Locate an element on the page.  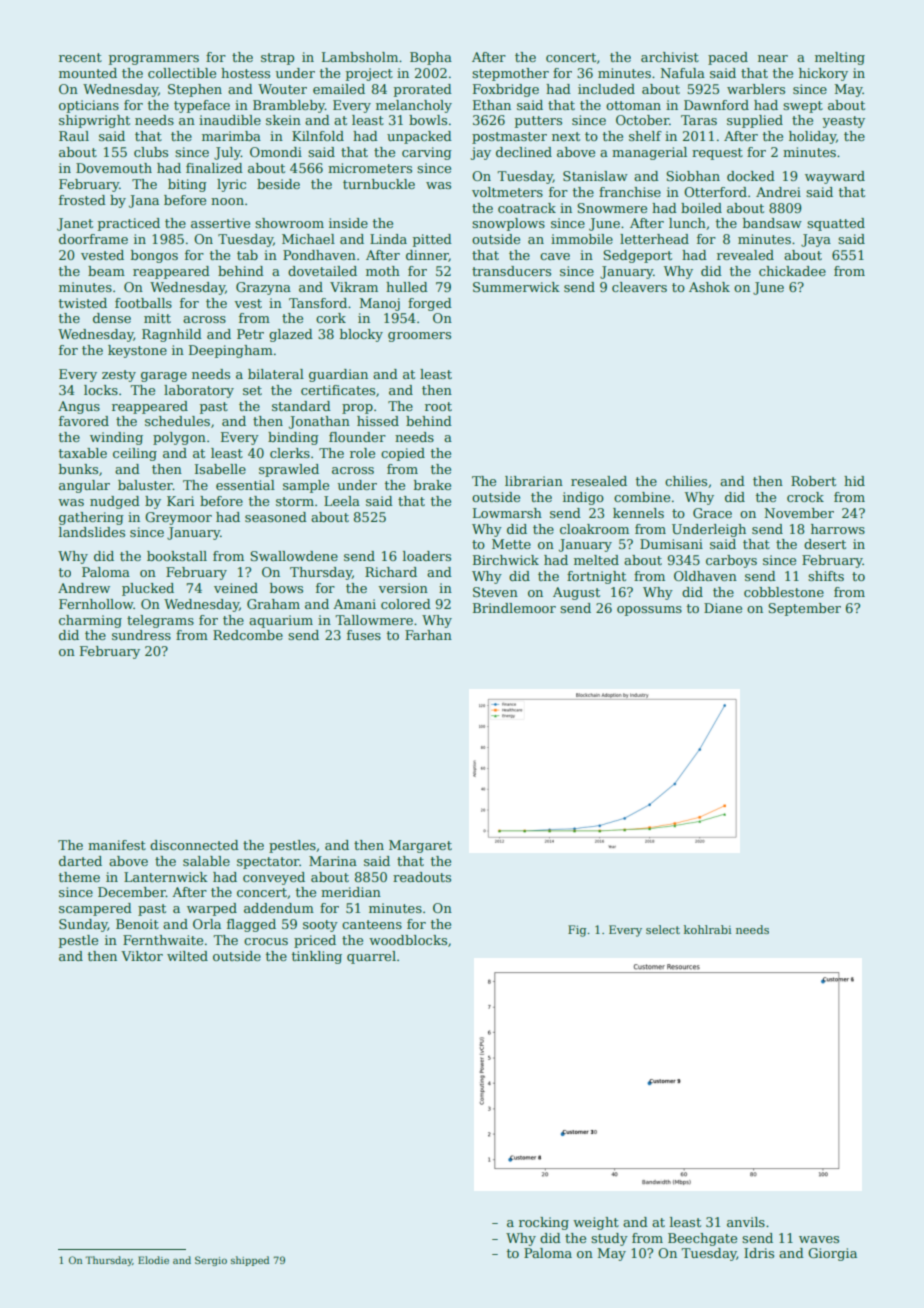
chickadee is located at coordinates (792, 271).
